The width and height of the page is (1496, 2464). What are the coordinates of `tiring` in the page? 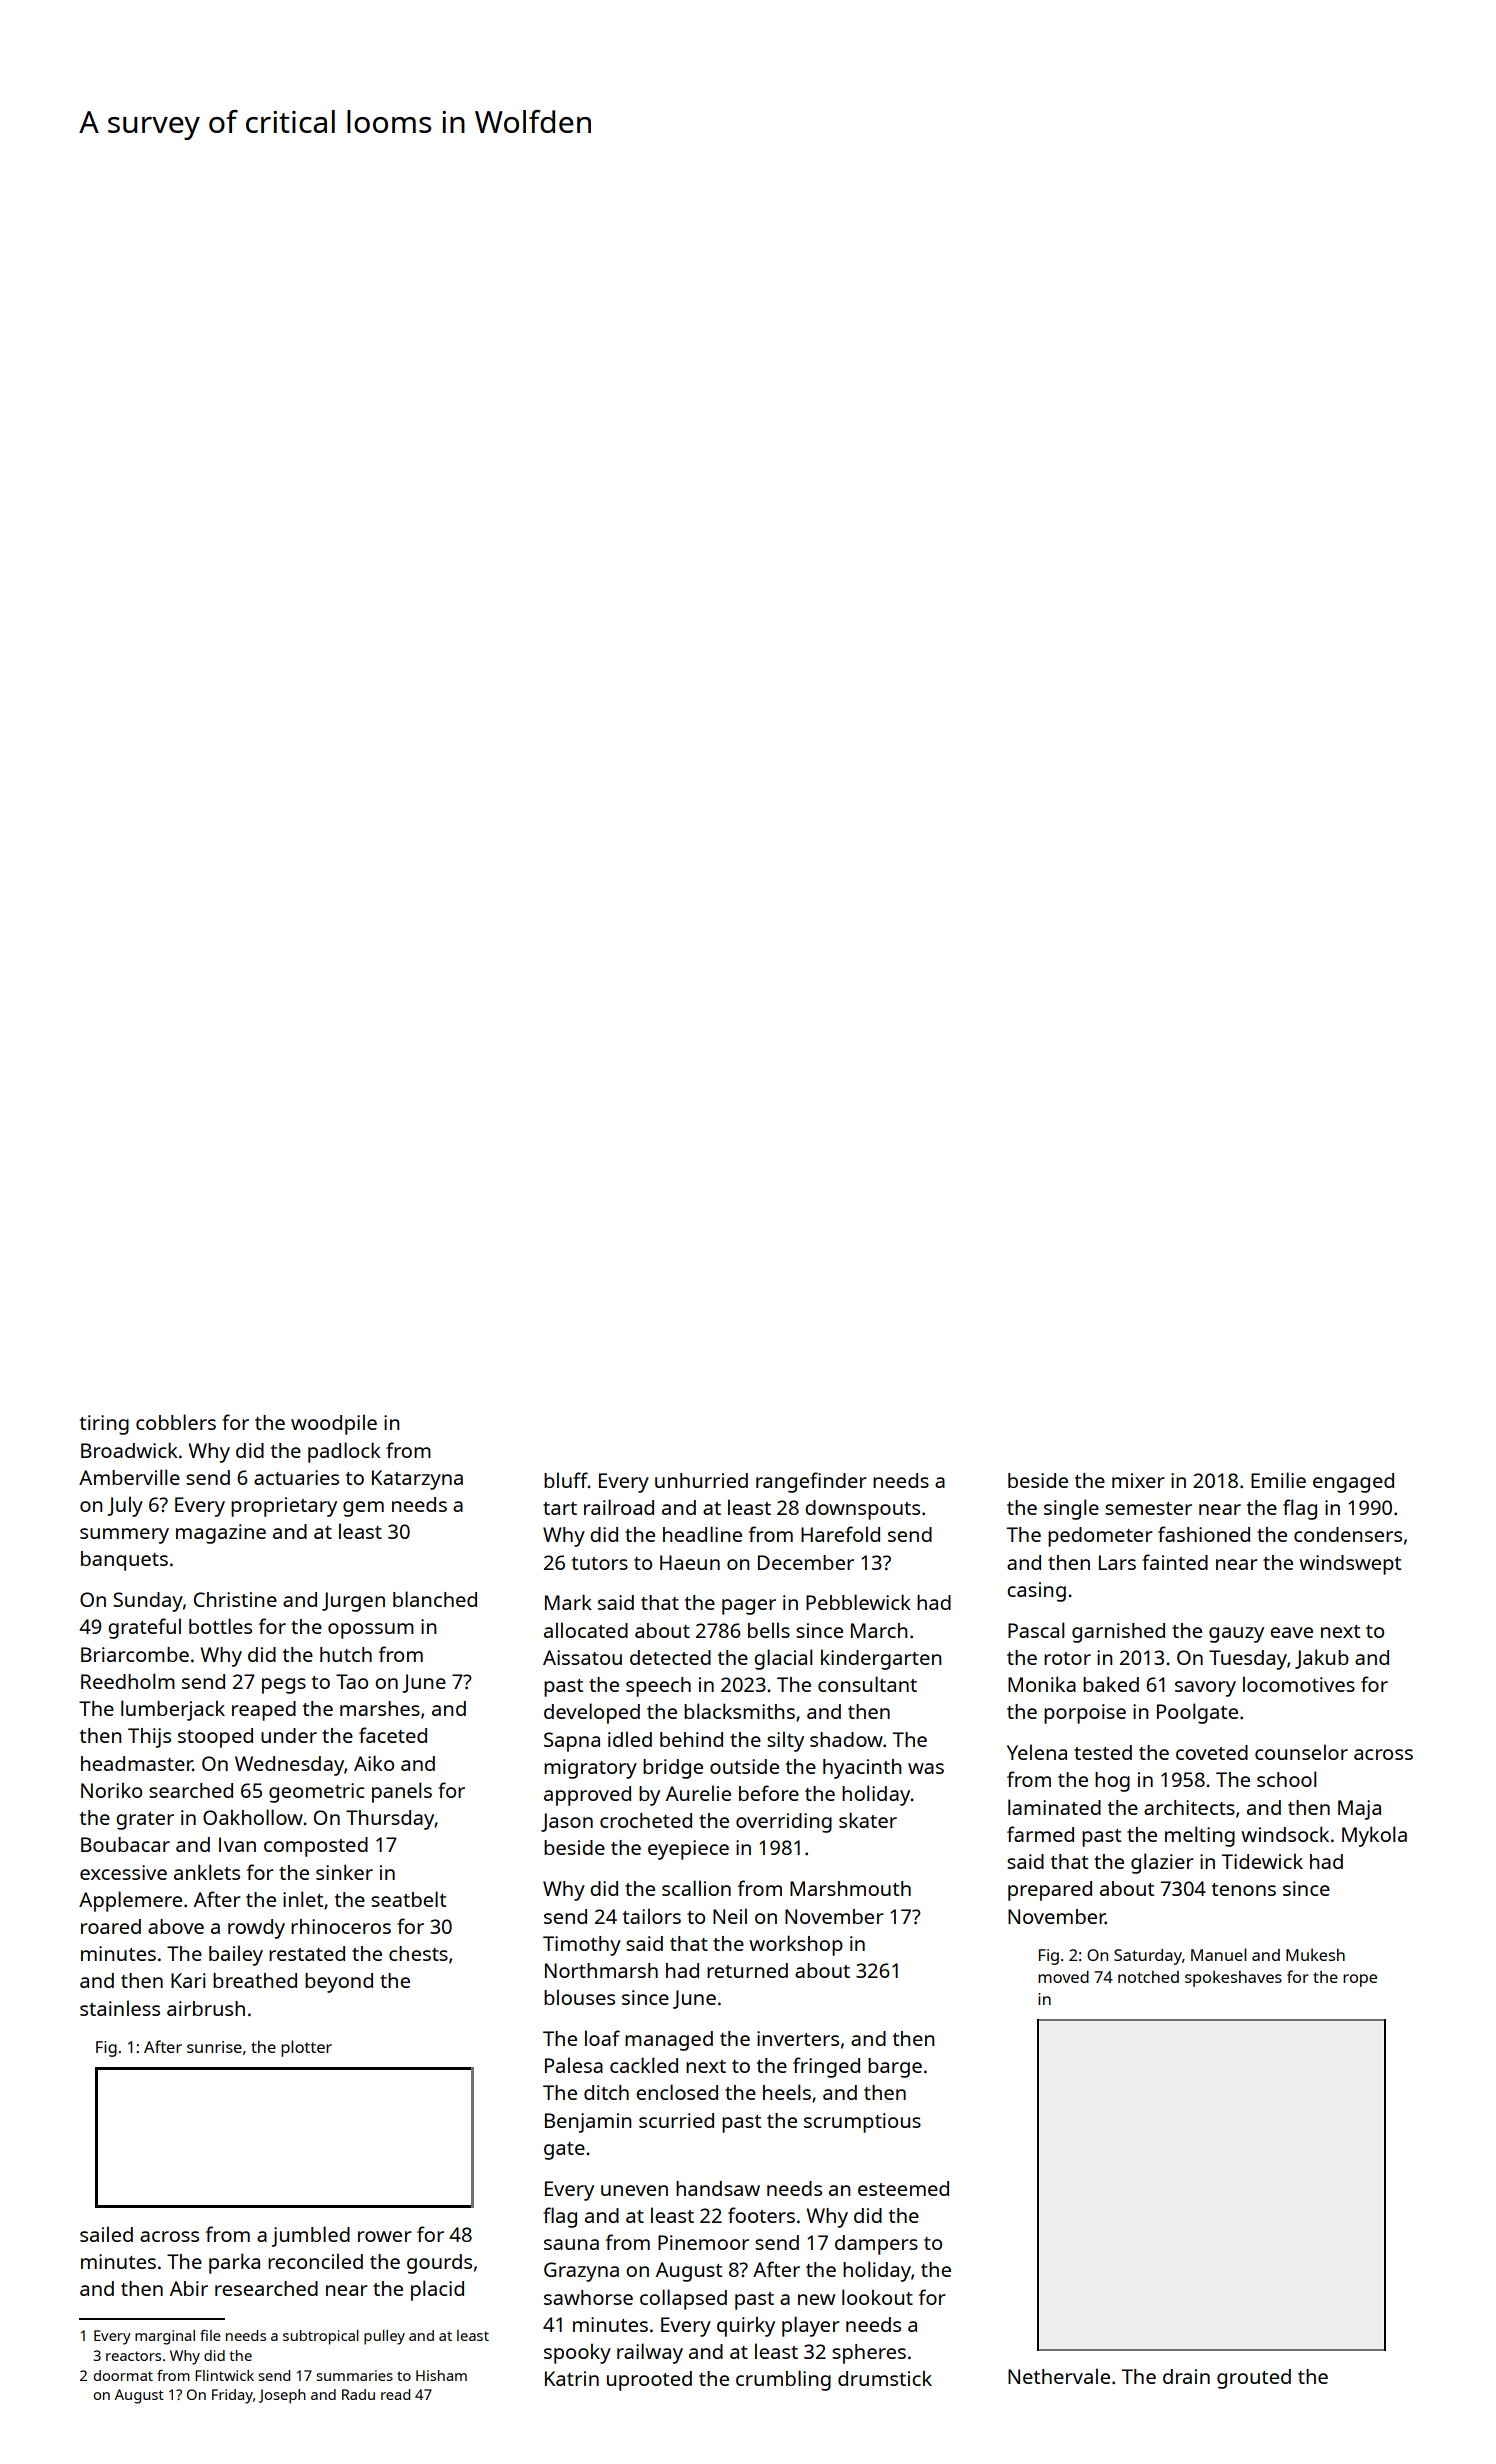 It's located at (104, 1425).
